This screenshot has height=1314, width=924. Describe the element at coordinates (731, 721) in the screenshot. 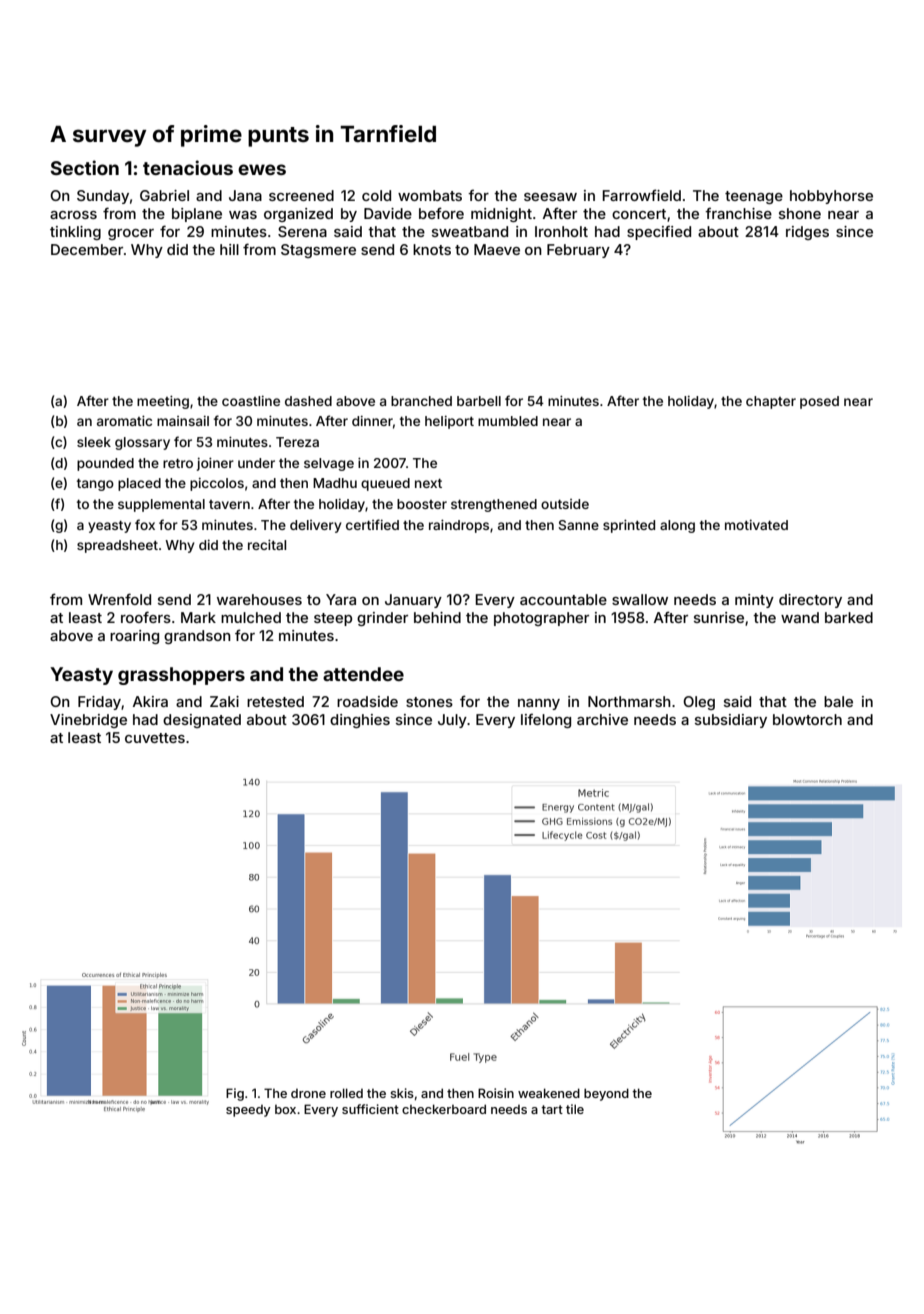

I see `subsidiary` at that location.
